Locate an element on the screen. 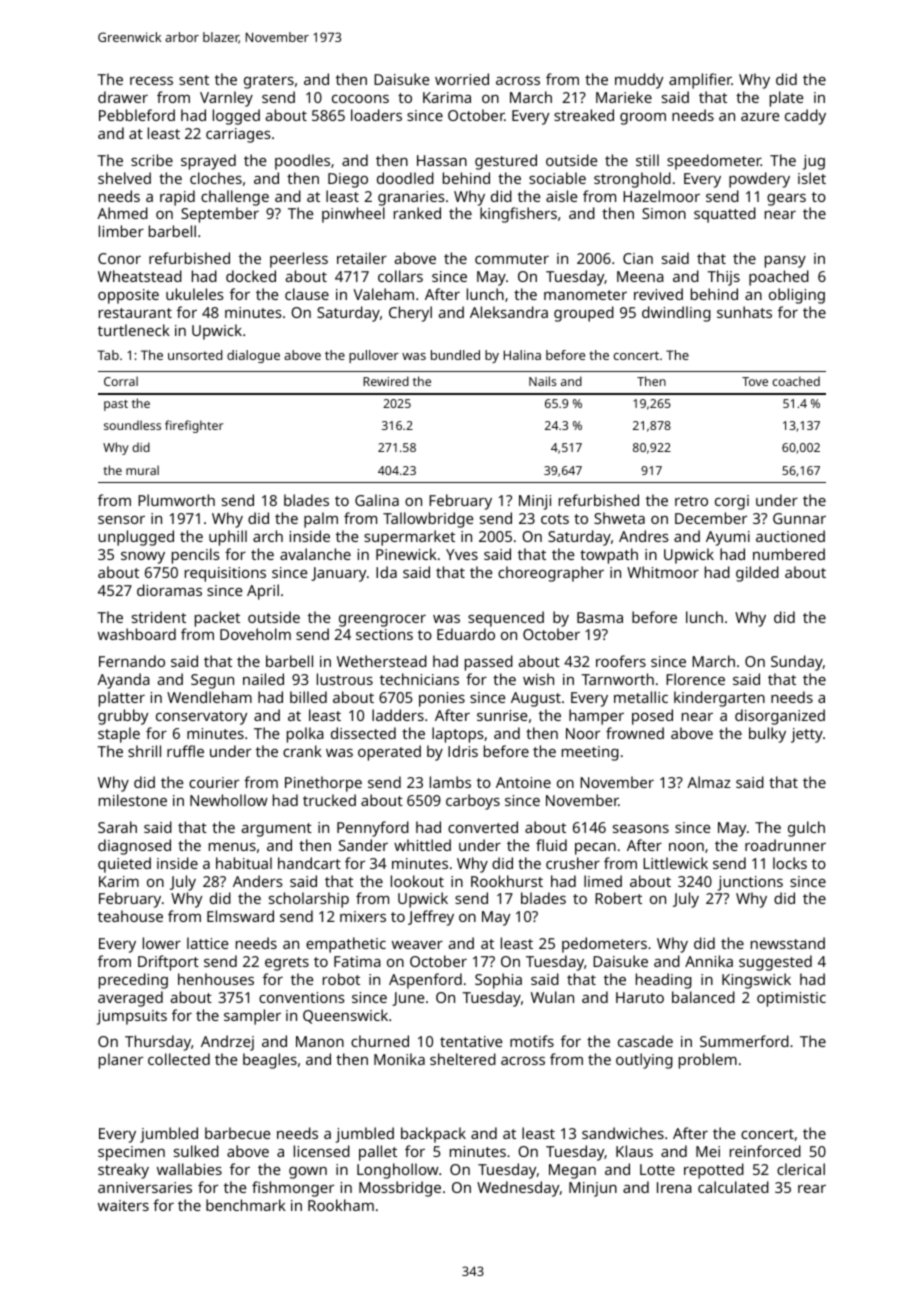 The image size is (924, 1308). scribe is located at coordinates (152, 160).
